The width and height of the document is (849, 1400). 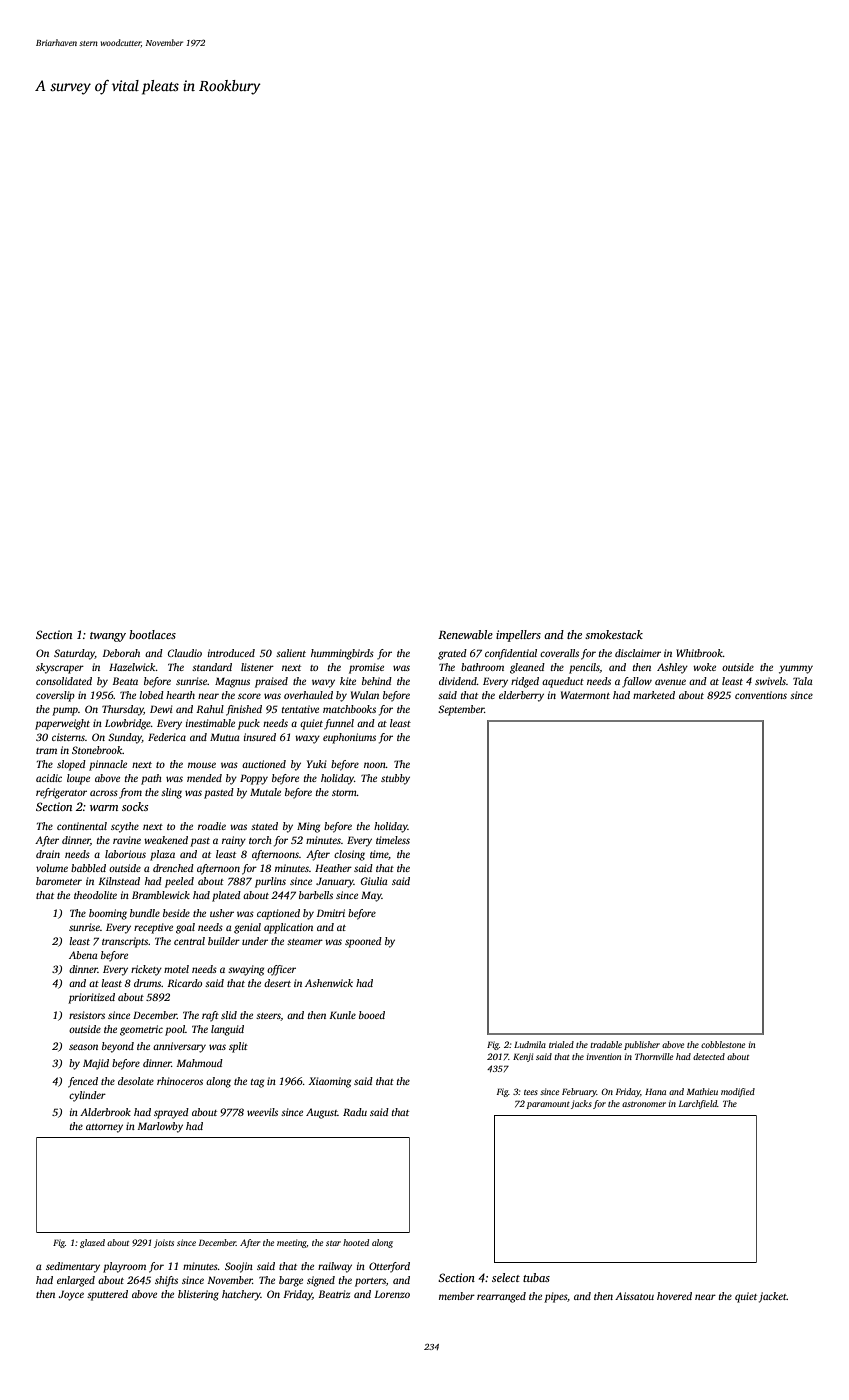 I want to click on bootlaces, so click(x=152, y=634).
